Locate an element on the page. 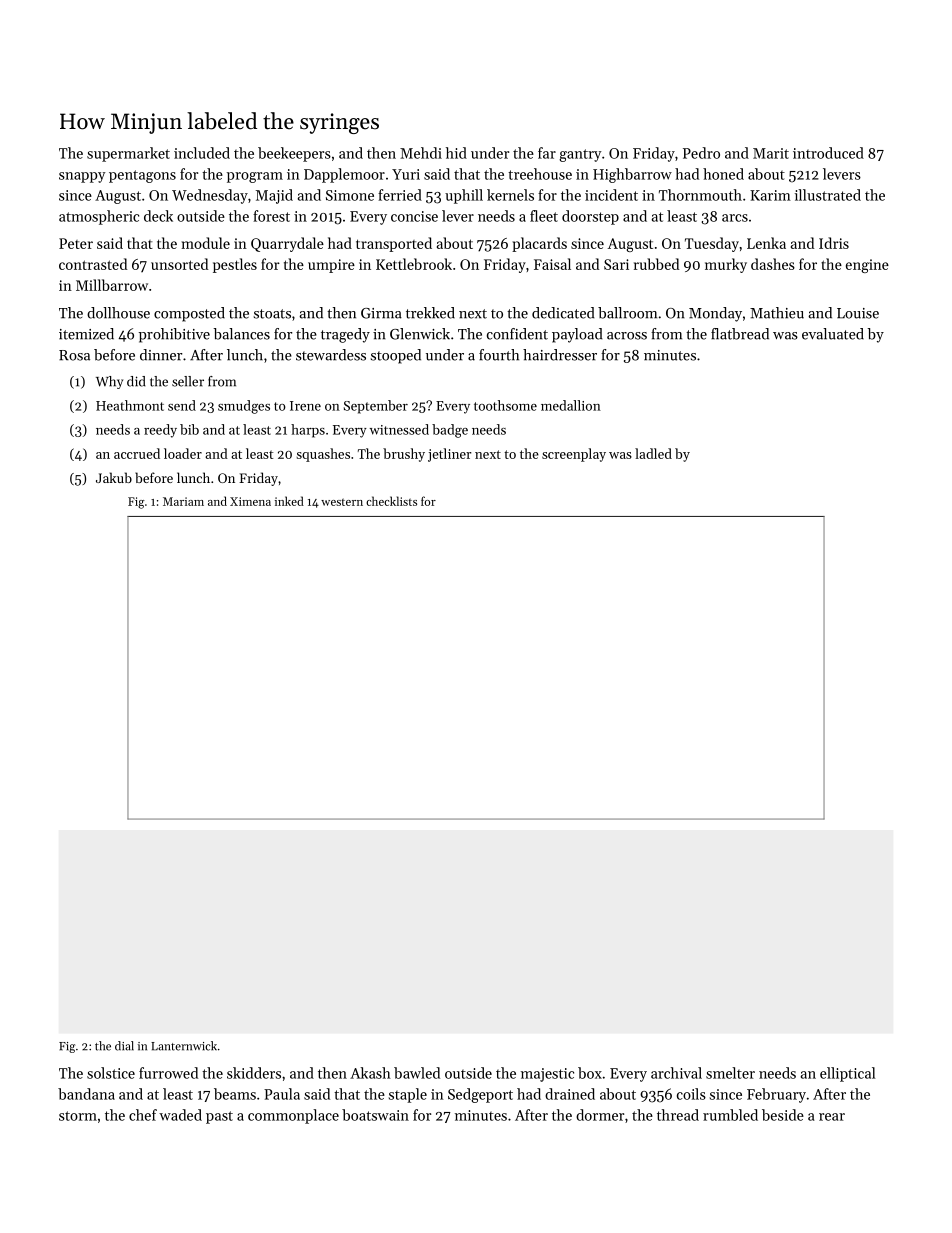 Image resolution: width=952 pixels, height=1233 pixels. flatbread is located at coordinates (740, 334).
